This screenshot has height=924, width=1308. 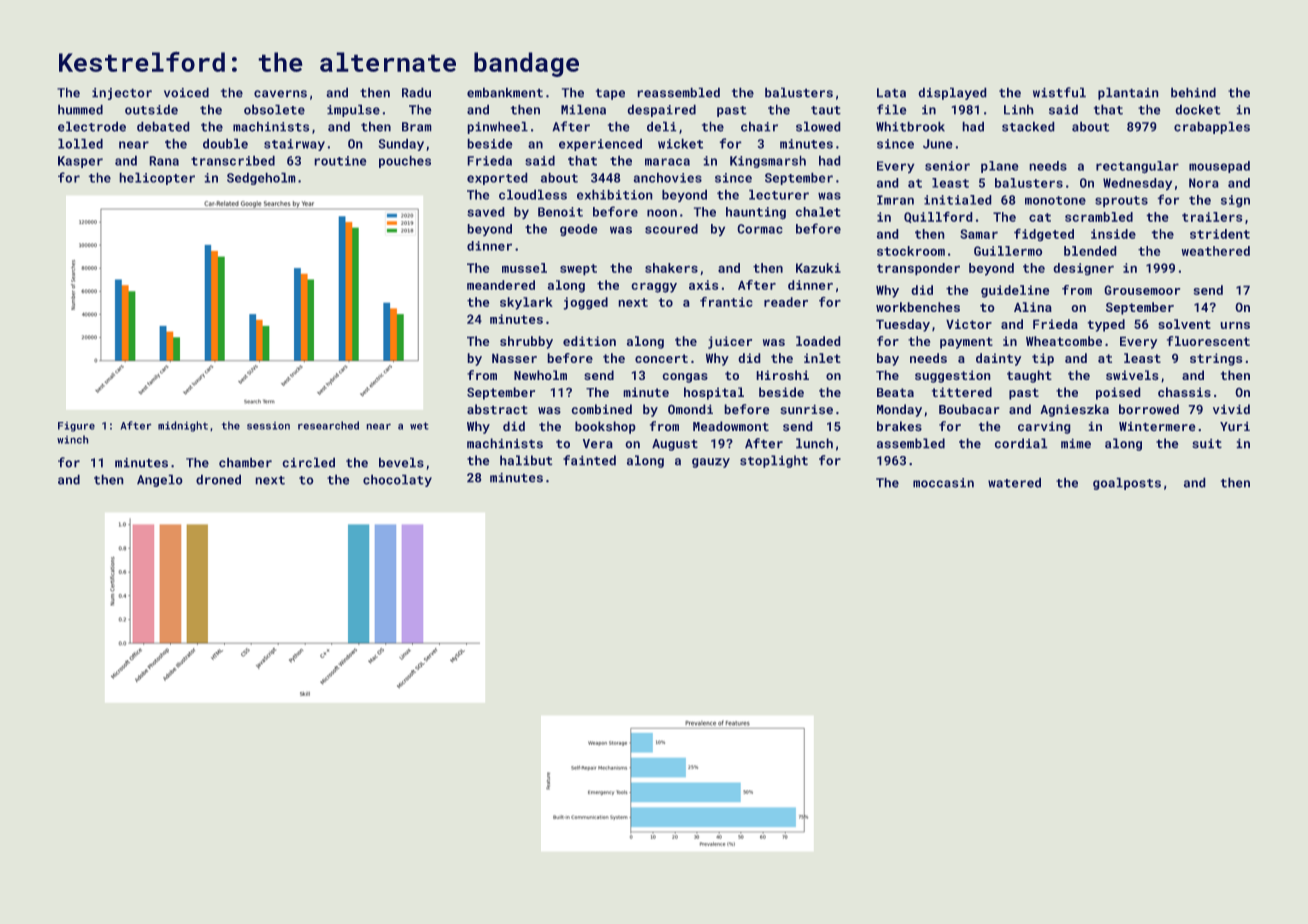 I want to click on tape, so click(x=610, y=94).
